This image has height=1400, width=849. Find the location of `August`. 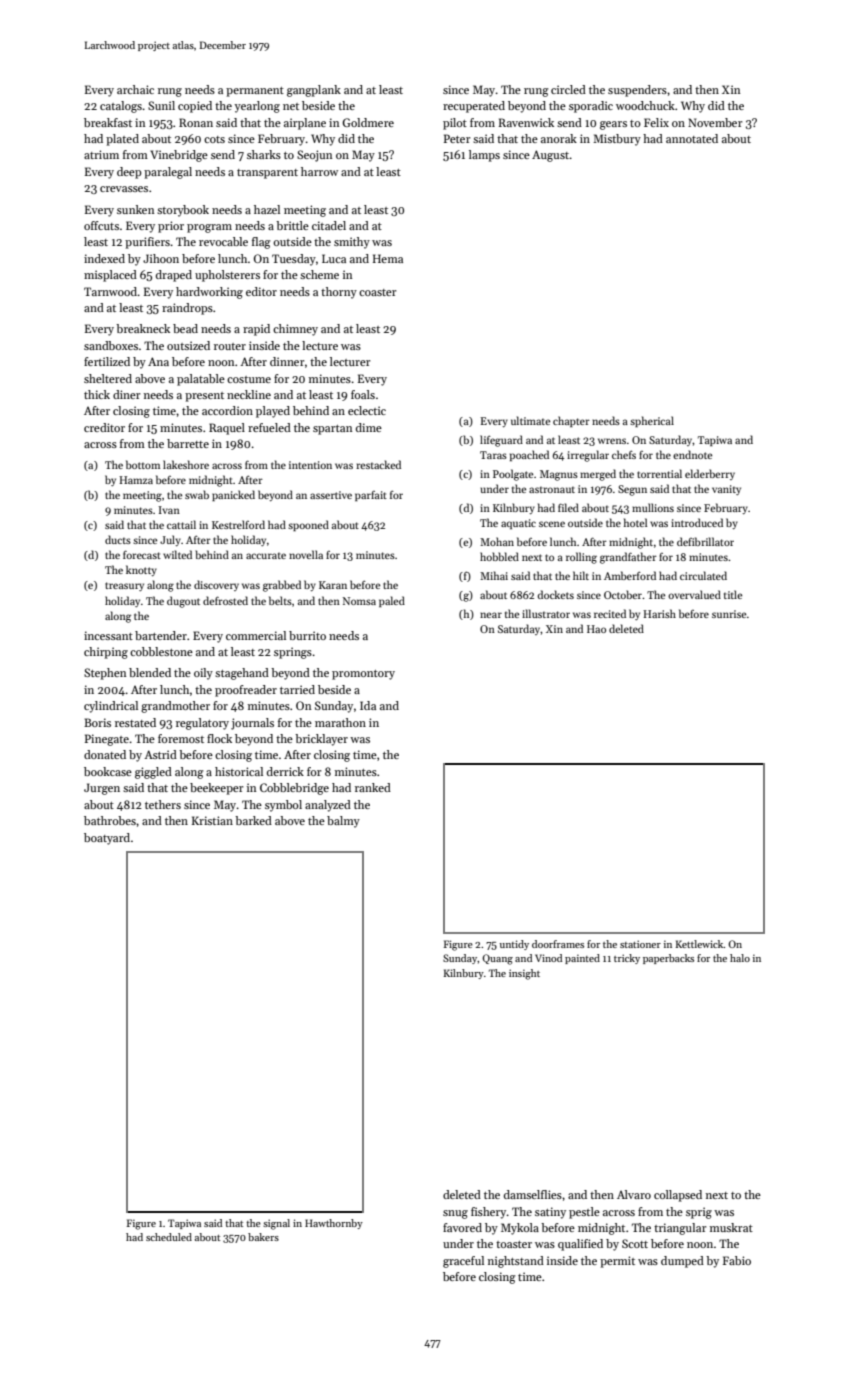

August is located at coordinates (551, 156).
